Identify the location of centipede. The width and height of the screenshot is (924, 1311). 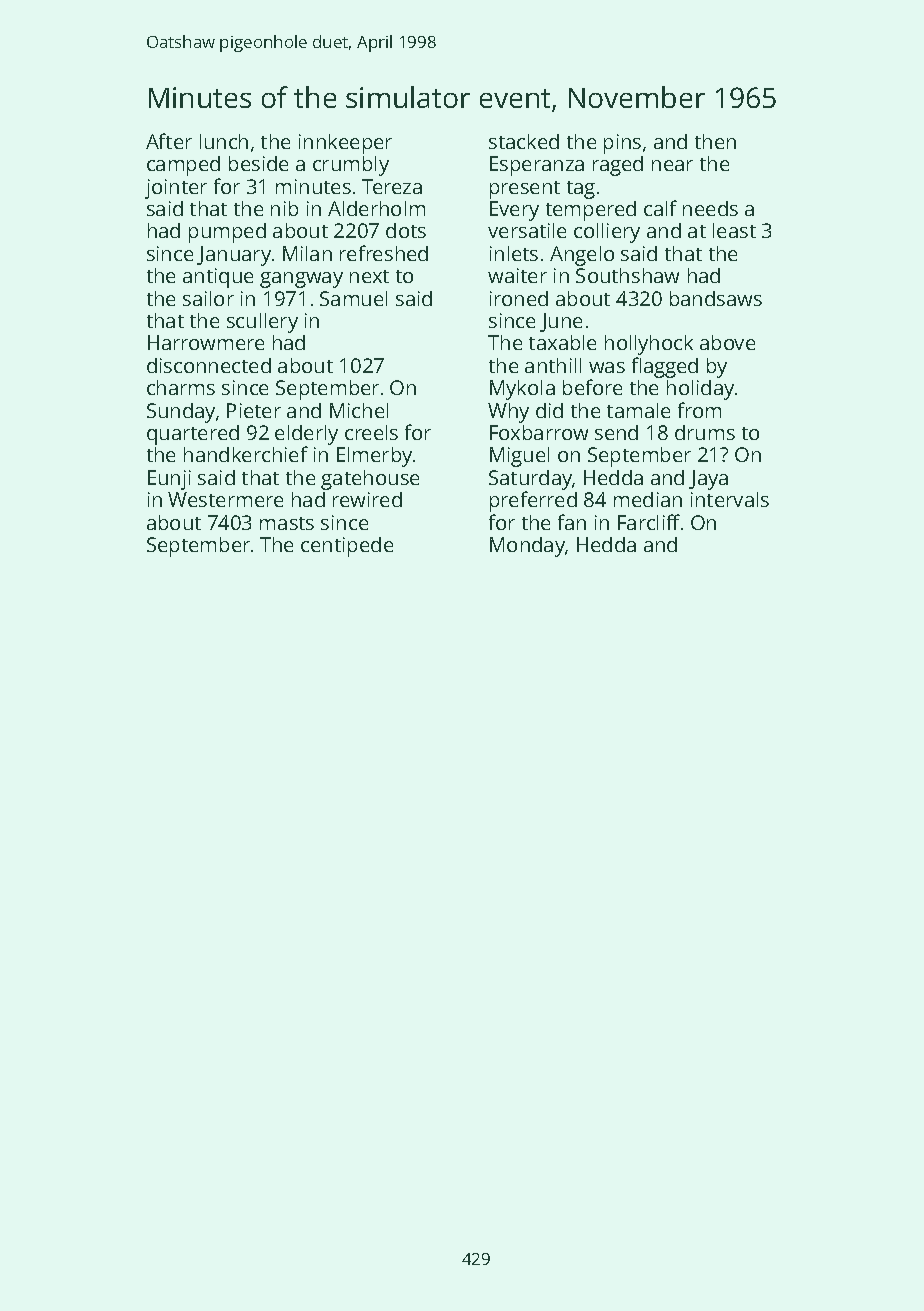
(347, 547).
